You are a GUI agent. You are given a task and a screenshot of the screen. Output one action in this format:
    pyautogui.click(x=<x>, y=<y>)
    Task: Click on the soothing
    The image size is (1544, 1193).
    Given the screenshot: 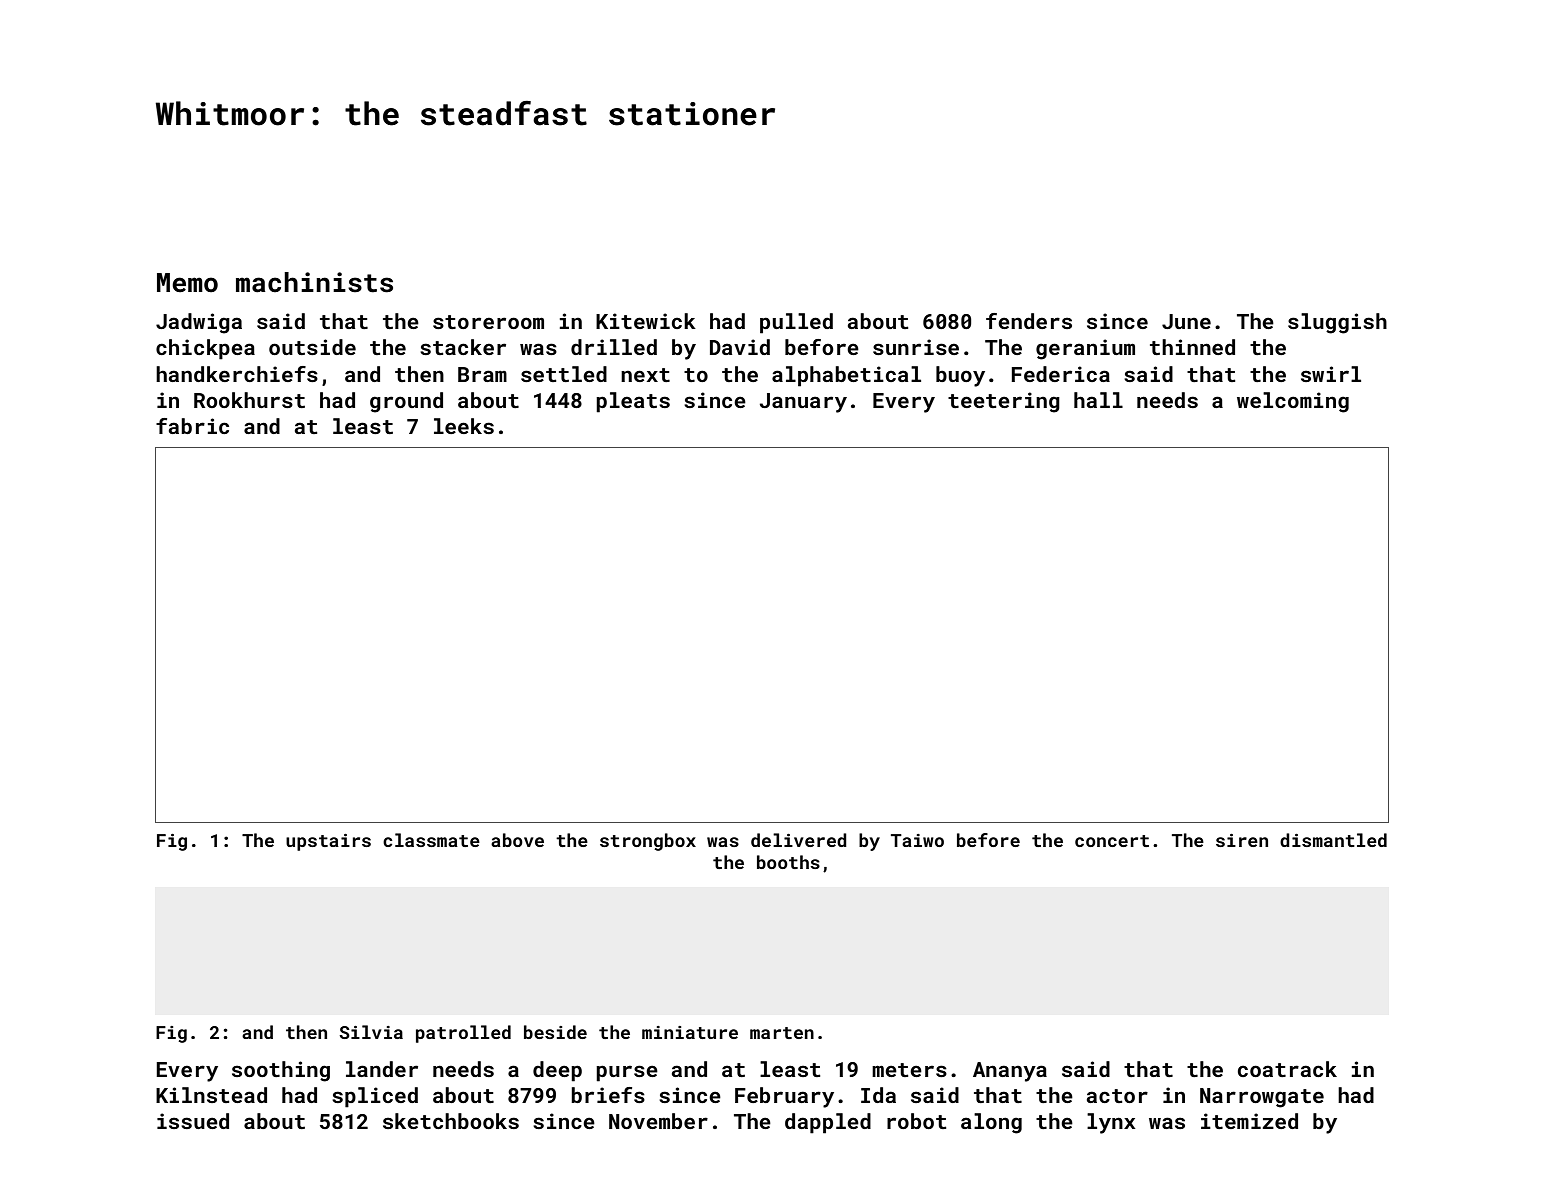 What is the action you would take?
    pyautogui.click(x=281, y=1071)
